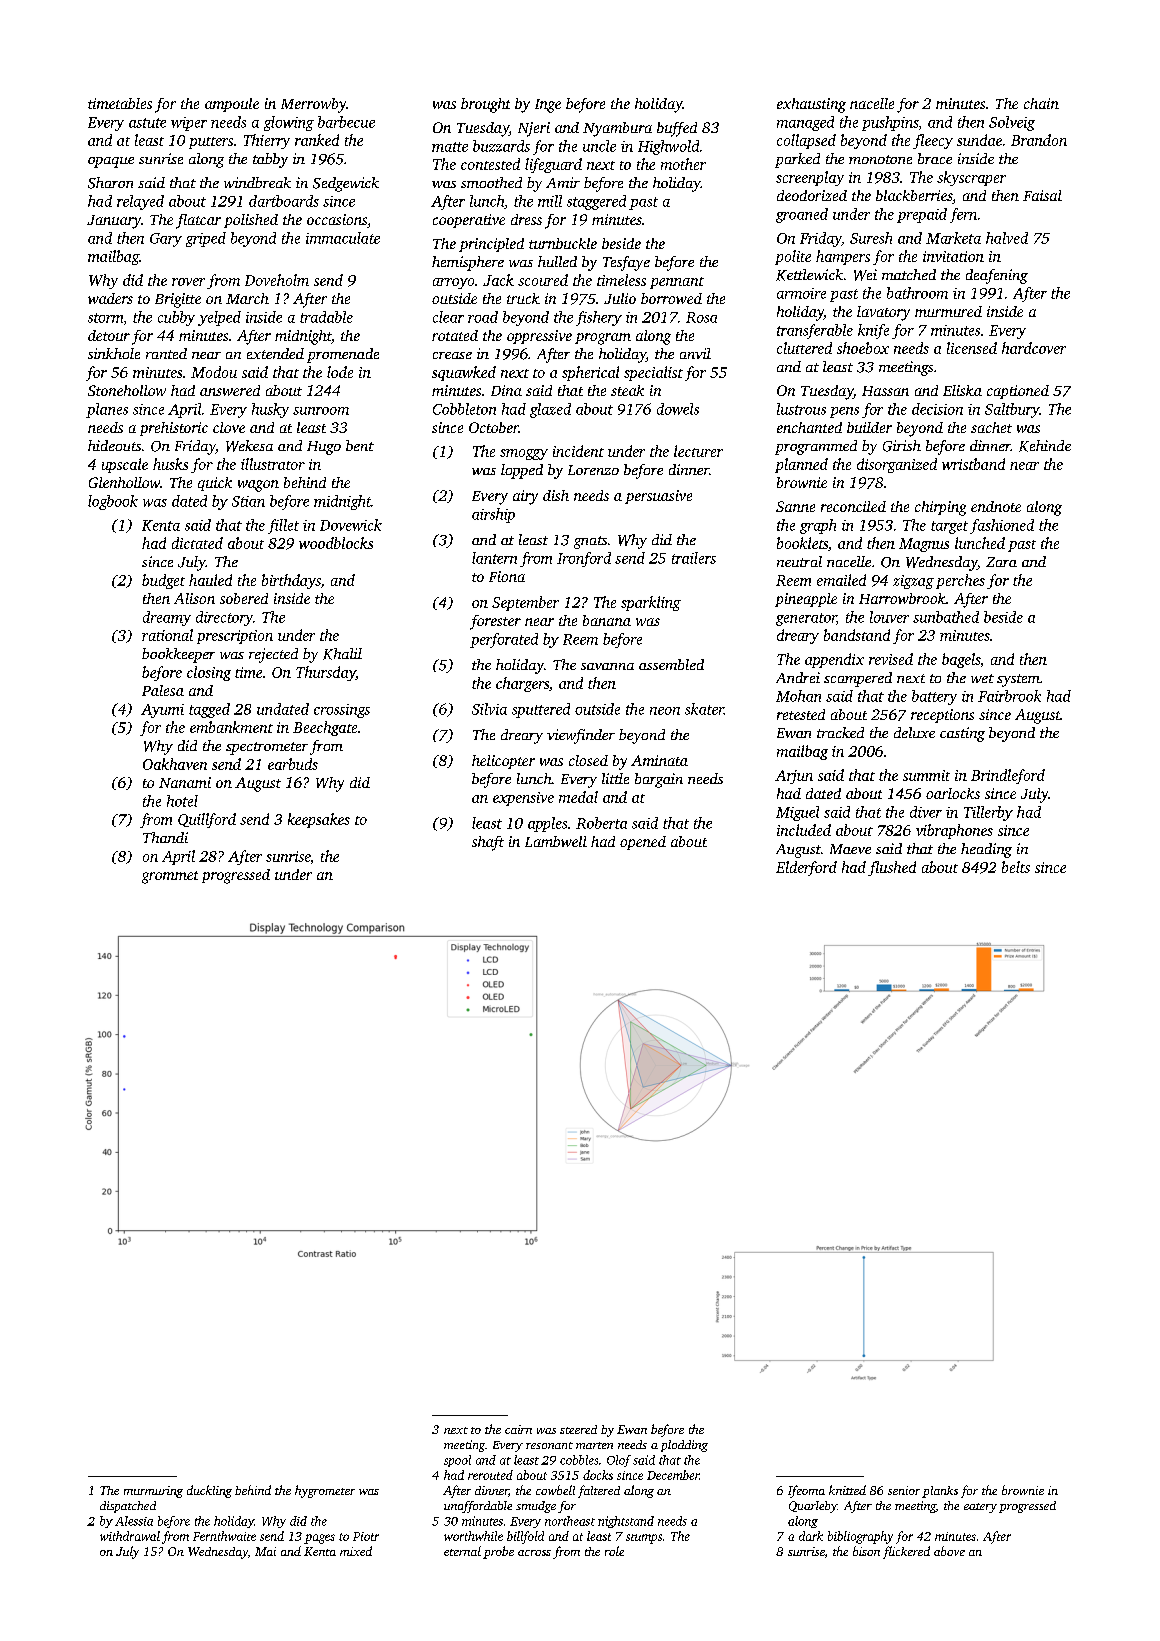 This page has width=1160, height=1641. I want to click on brought, so click(485, 105).
